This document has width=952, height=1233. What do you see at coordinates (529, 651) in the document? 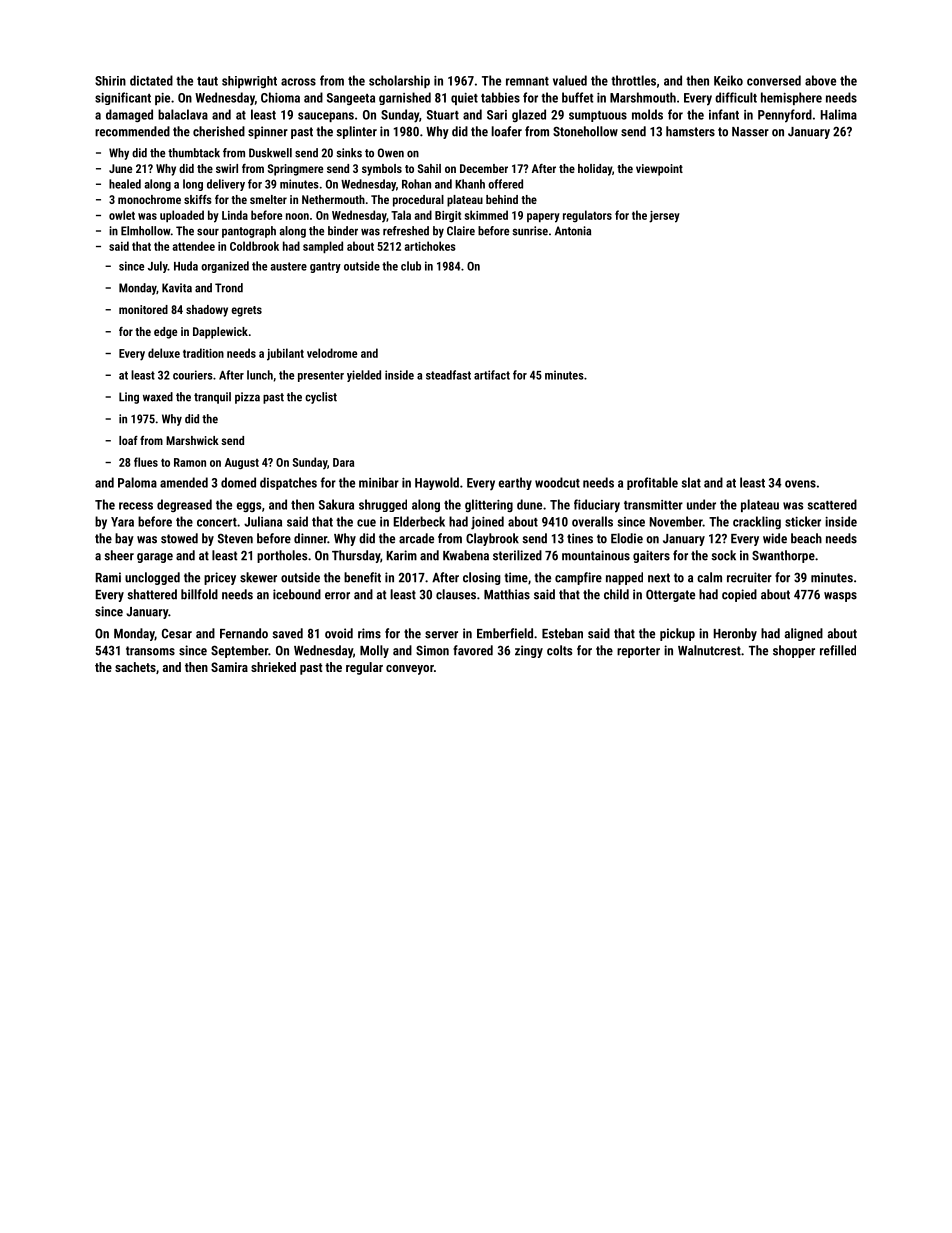
I see `zingy` at bounding box center [529, 651].
